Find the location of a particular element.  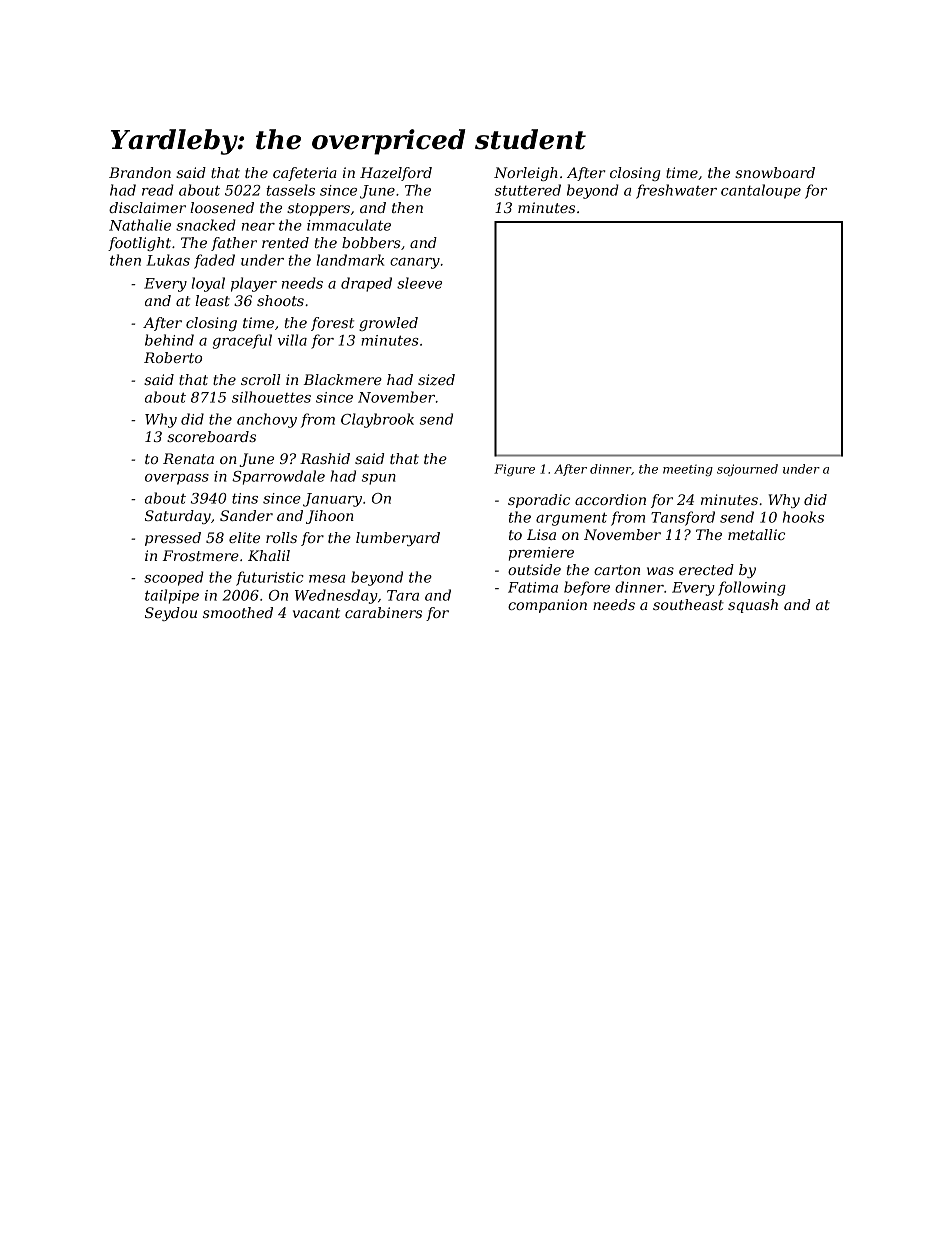

snowboard is located at coordinates (775, 172).
